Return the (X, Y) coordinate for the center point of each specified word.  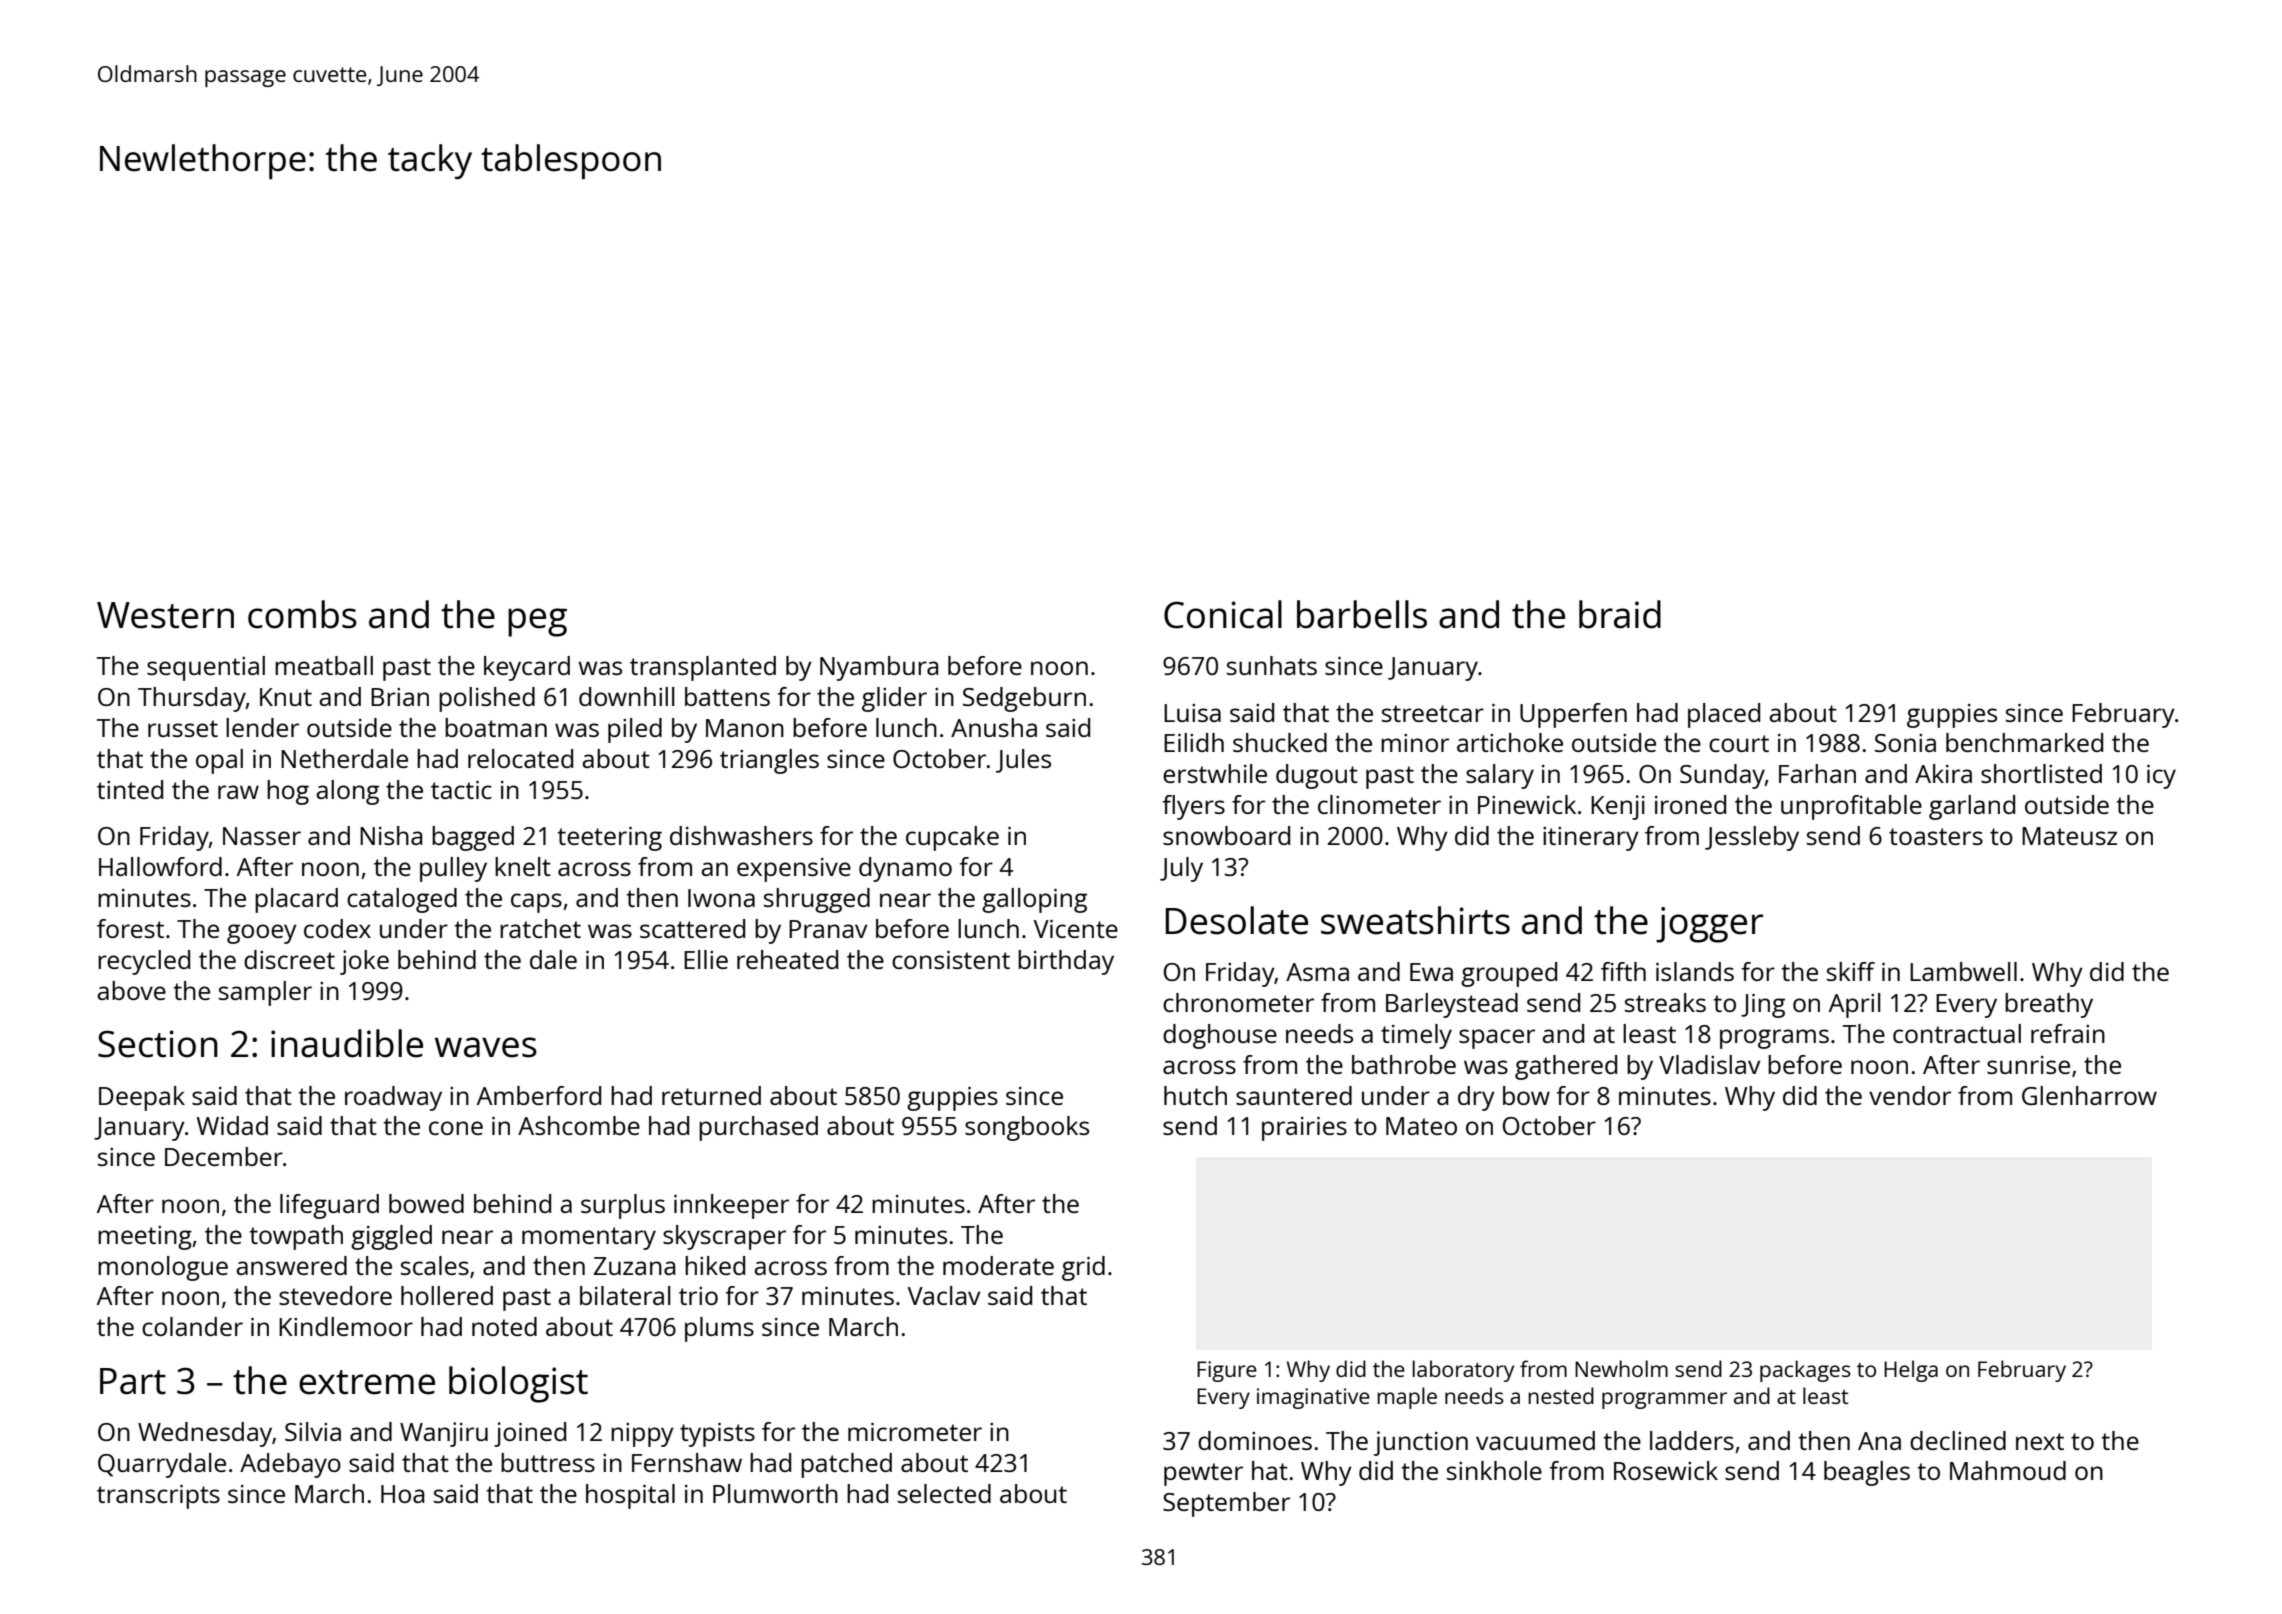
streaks (1665, 1002)
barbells (1362, 614)
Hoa (402, 1494)
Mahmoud (2008, 1470)
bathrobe (1404, 1064)
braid (1620, 614)
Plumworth (775, 1493)
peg (537, 622)
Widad (232, 1125)
